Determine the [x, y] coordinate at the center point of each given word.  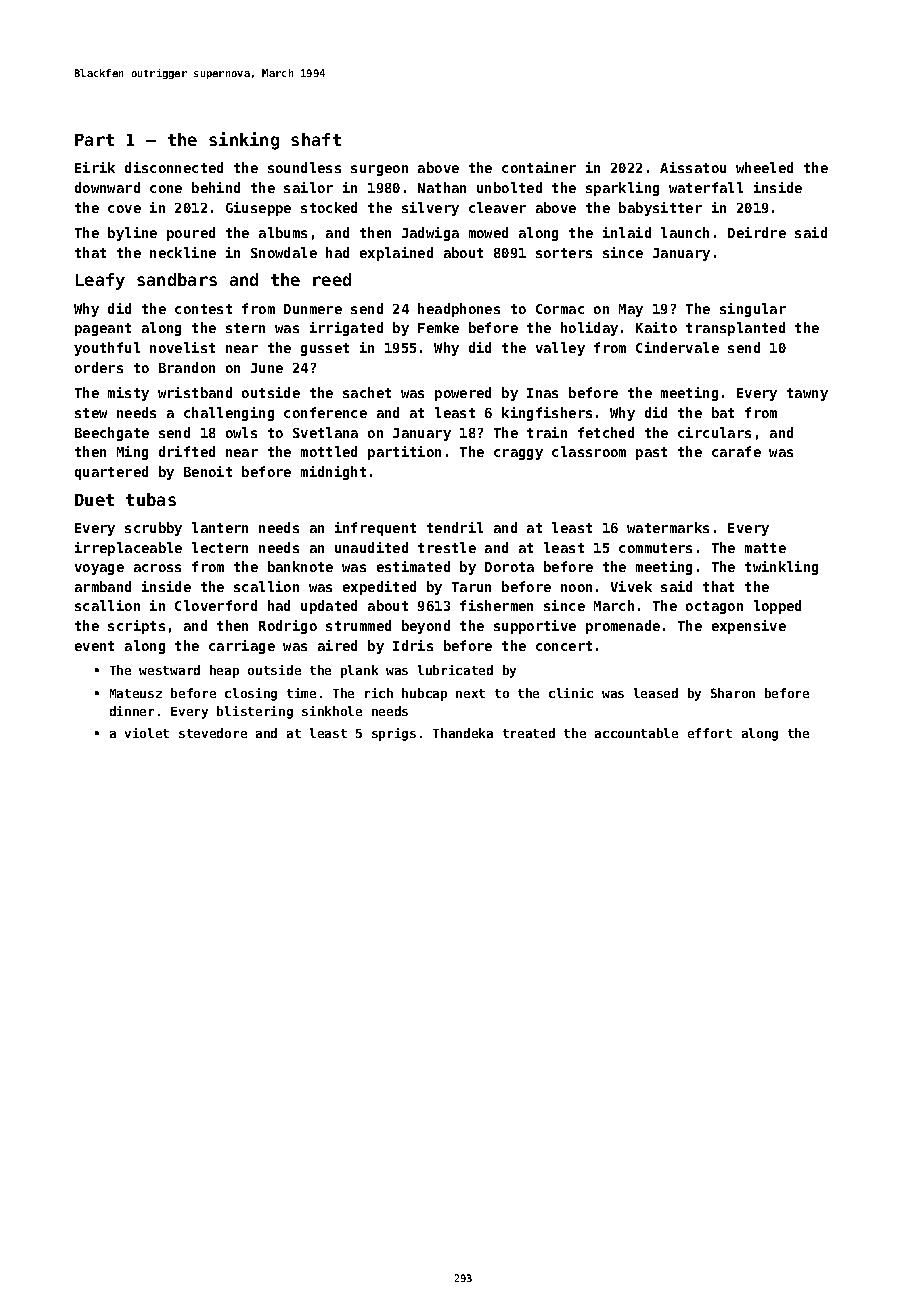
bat [723, 412]
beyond [426, 627]
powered [463, 394]
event [94, 646]
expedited [379, 588]
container [539, 167]
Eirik [95, 167]
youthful [107, 349]
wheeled [764, 167]
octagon [714, 607]
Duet [94, 500]
